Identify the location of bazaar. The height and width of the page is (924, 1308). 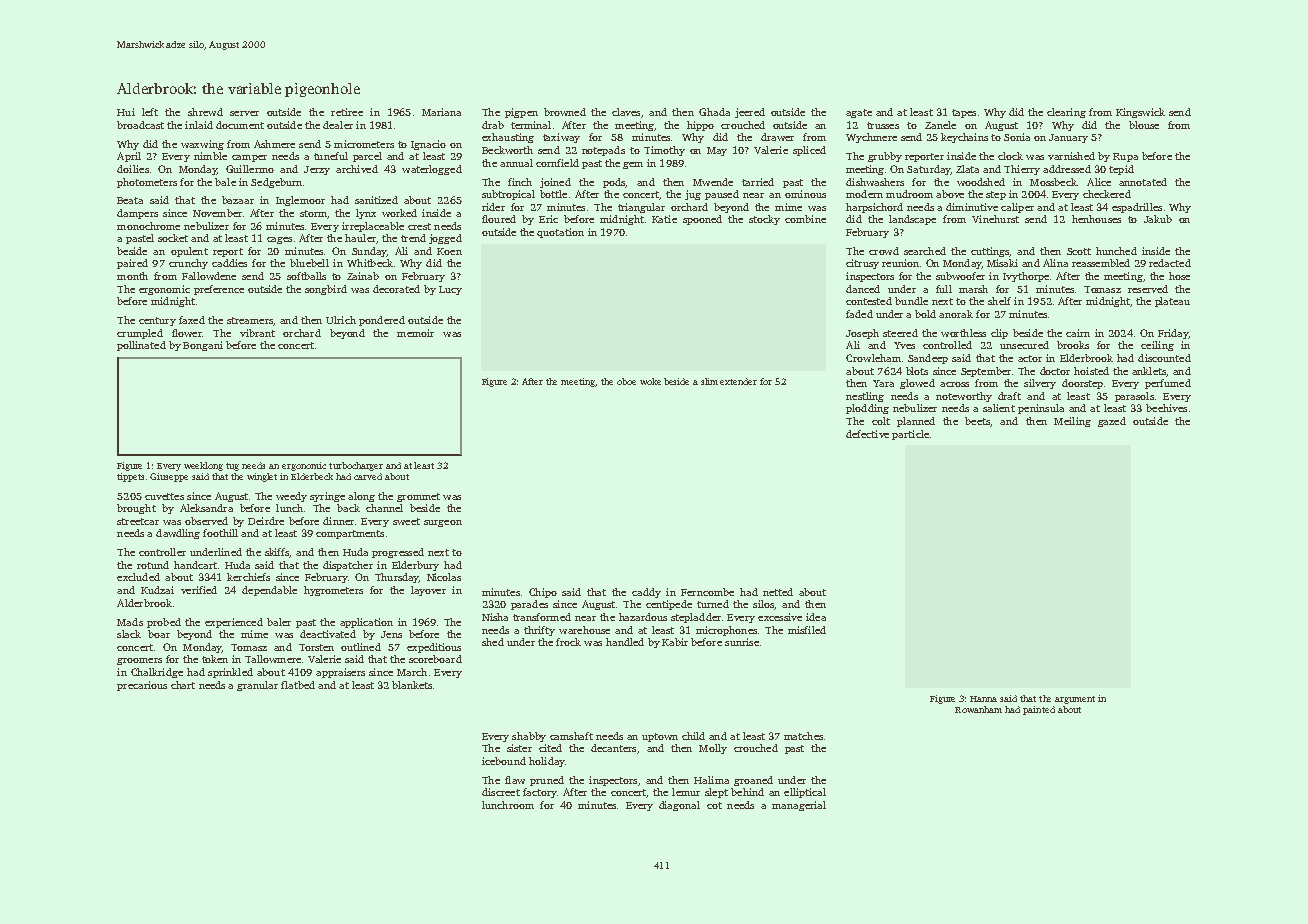
(238, 200).
